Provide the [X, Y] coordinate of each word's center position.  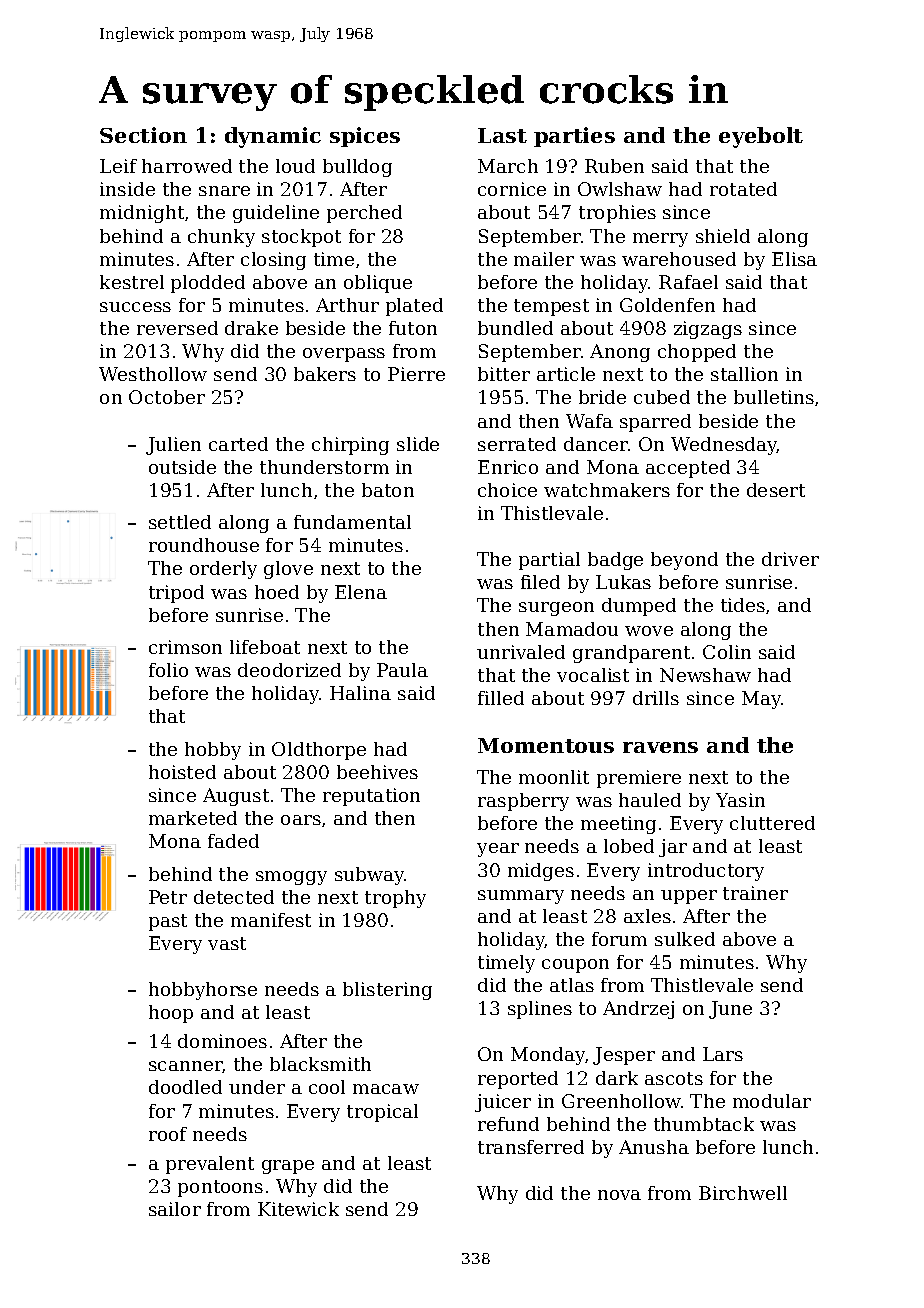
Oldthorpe [319, 751]
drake [251, 328]
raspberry [523, 802]
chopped [697, 353]
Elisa [794, 259]
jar [673, 848]
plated [414, 307]
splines [540, 1010]
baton [388, 490]
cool [327, 1087]
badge [615, 561]
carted [238, 444]
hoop [171, 1014]
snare [224, 191]
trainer [755, 893]
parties [574, 137]
